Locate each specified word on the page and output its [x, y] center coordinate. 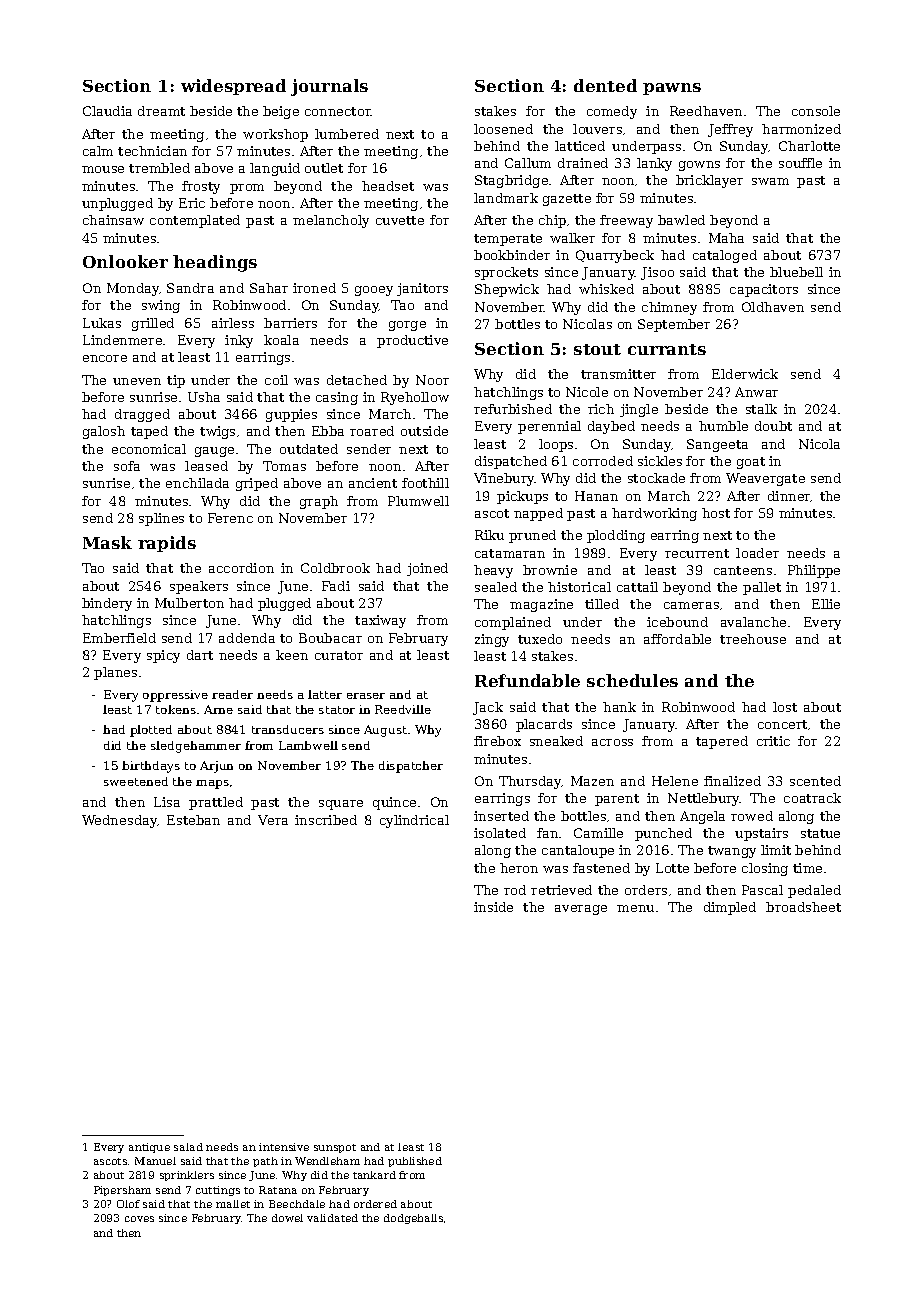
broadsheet [803, 907]
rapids [167, 544]
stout [597, 349]
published [415, 1162]
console [816, 111]
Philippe [814, 571]
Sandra [190, 288]
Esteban [193, 820]
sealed [496, 587]
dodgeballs [413, 1219]
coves [139, 1219]
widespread [233, 87]
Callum [528, 163]
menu [635, 908]
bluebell [796, 272]
